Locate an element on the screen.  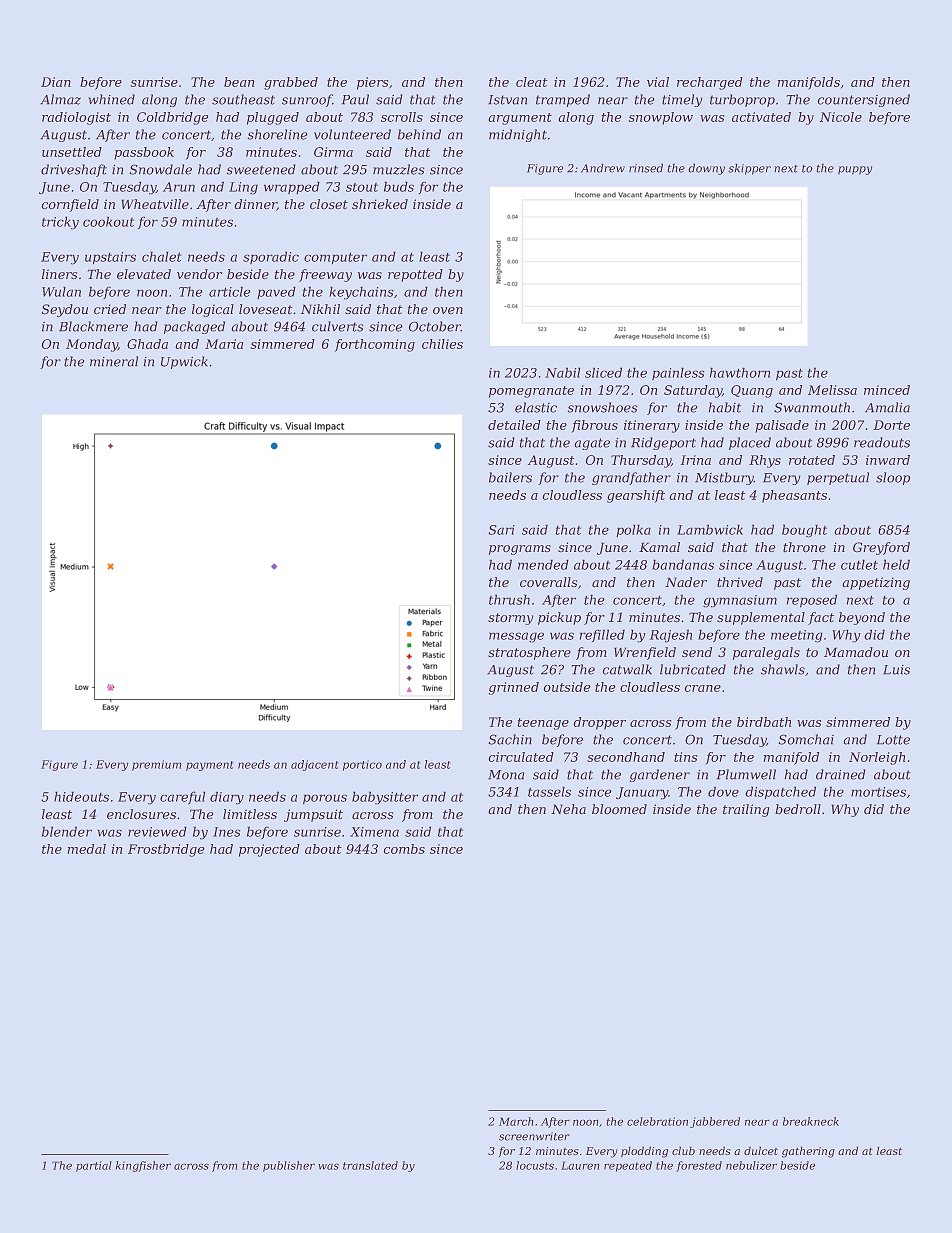
hideouts is located at coordinates (81, 797).
